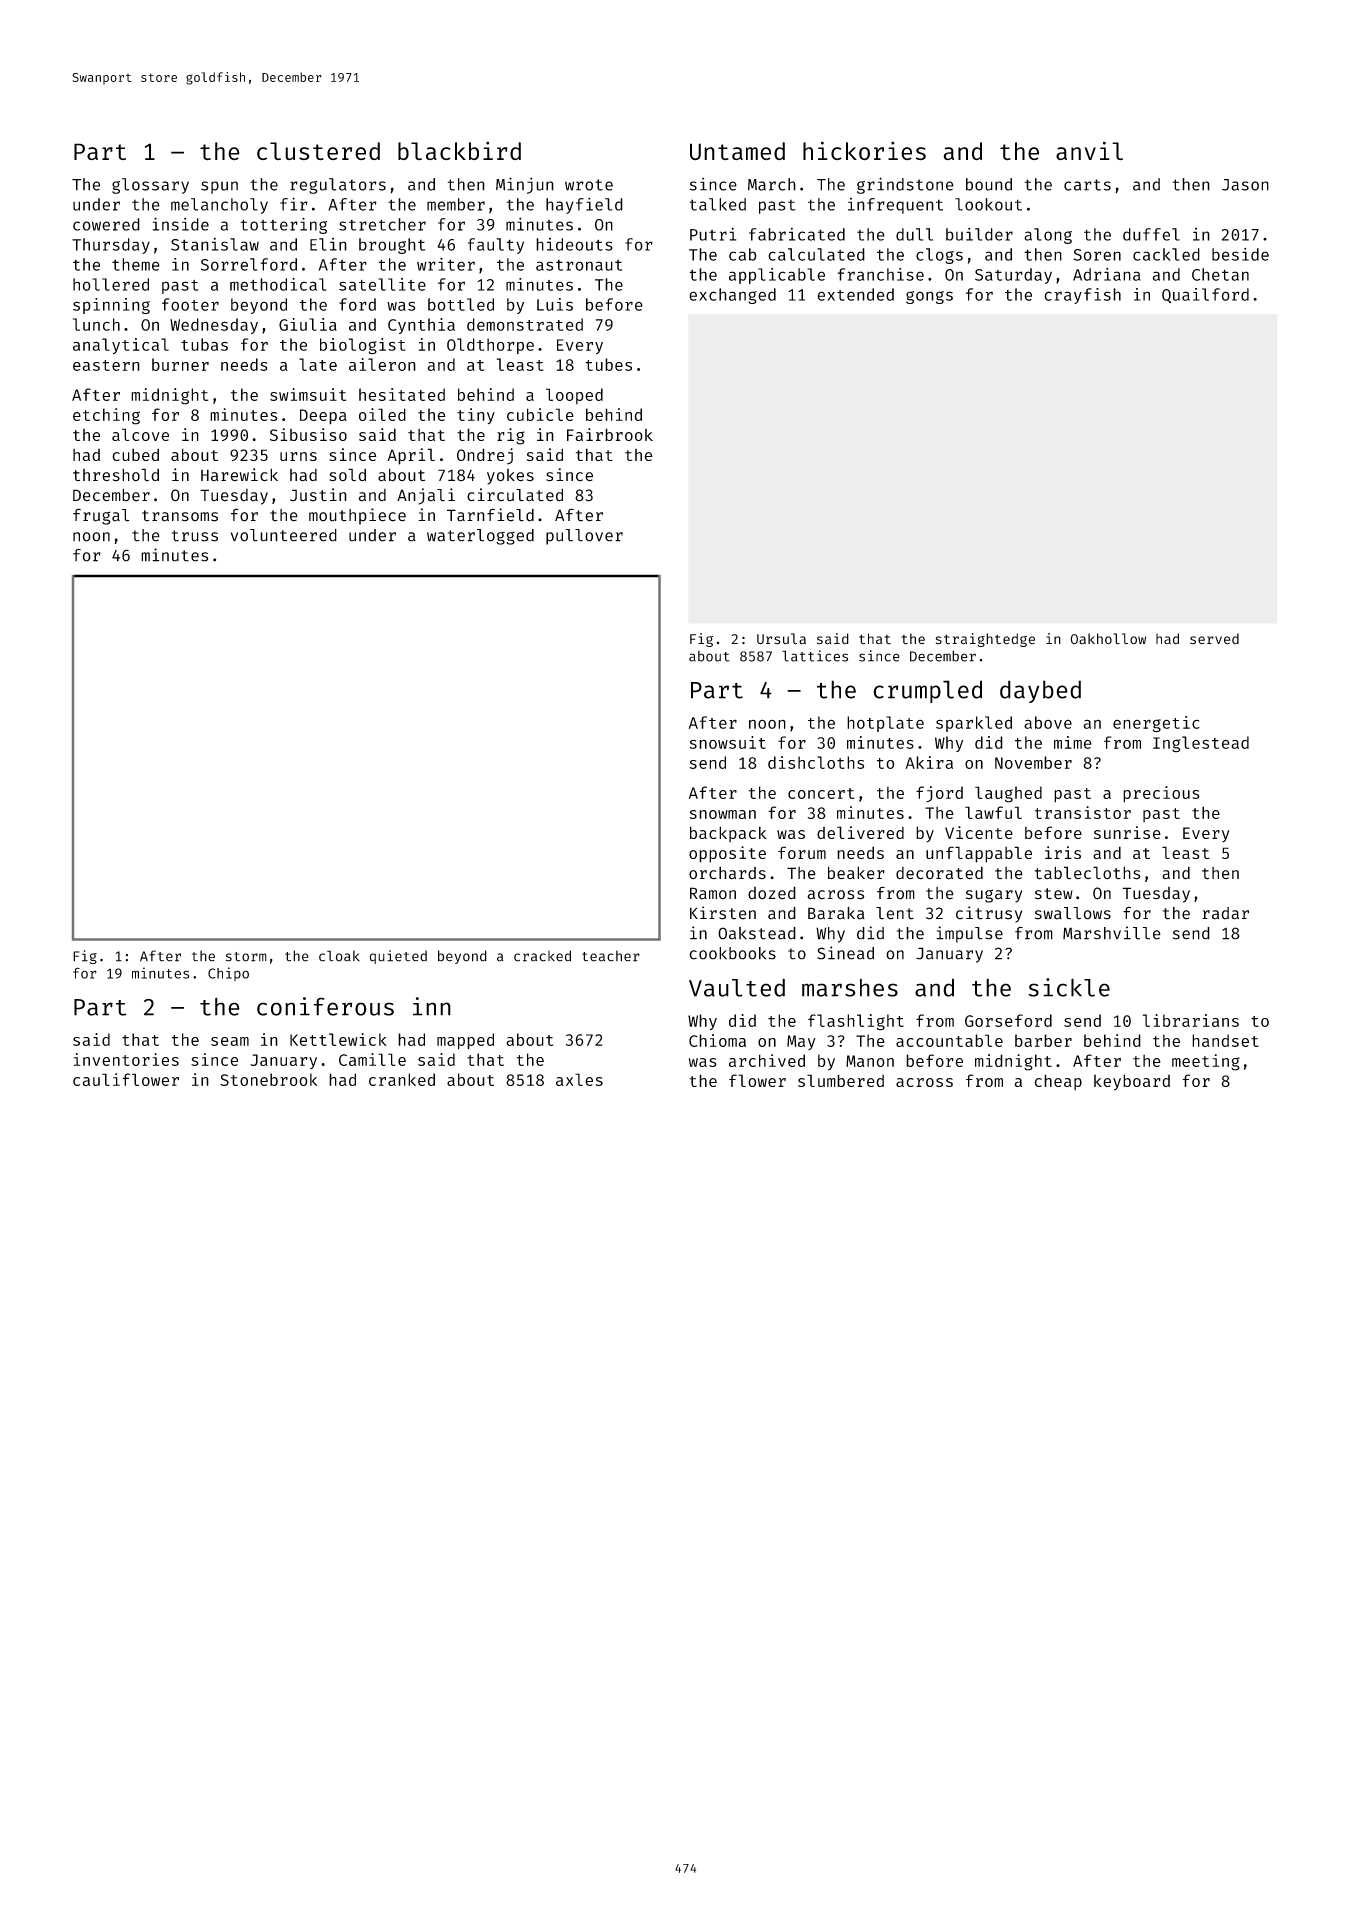  Describe the element at coordinates (382, 284) in the screenshot. I see `satellite` at that location.
